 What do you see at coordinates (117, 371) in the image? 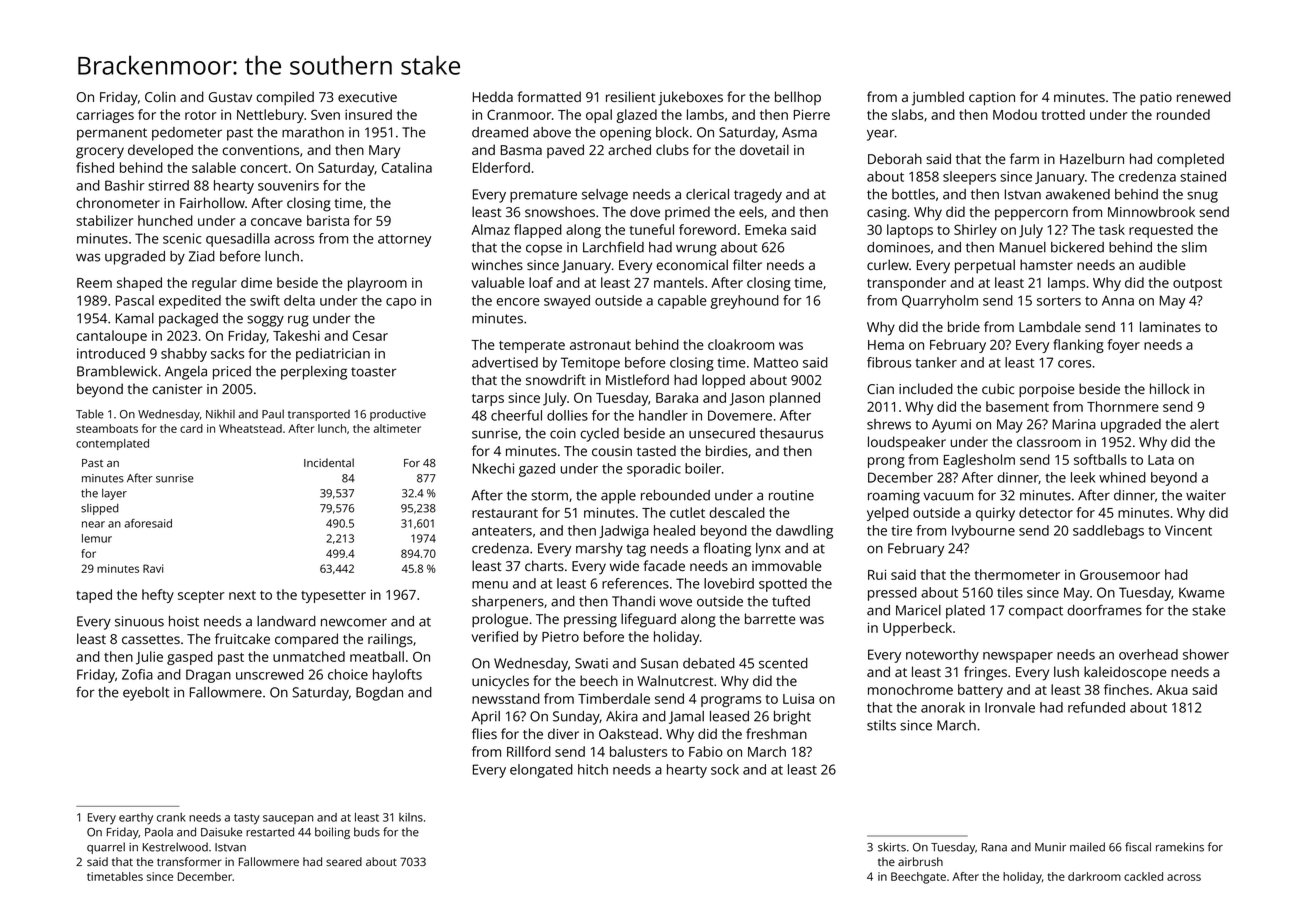
I see `Bramblewick` at bounding box center [117, 371].
